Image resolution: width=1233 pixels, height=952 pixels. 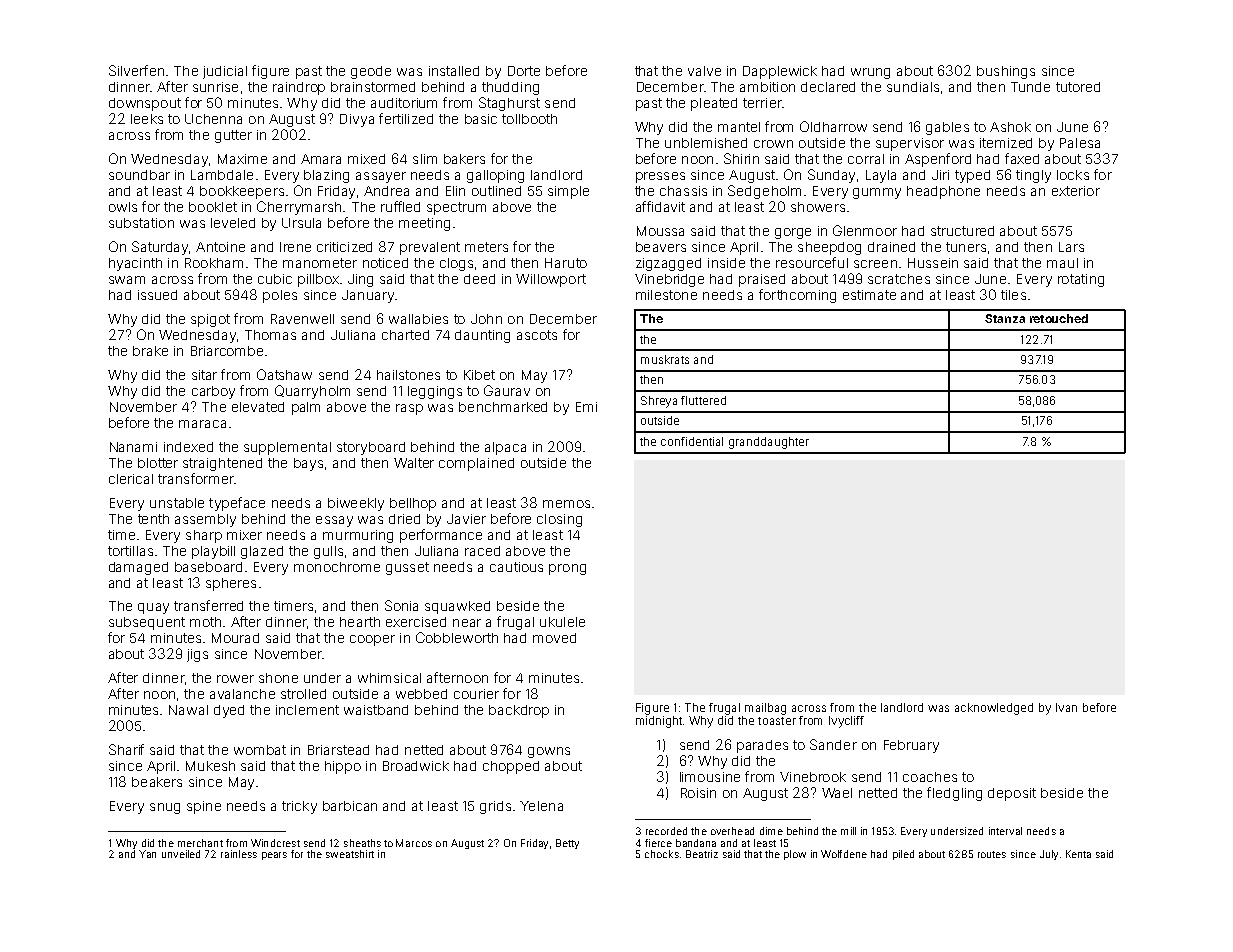 I want to click on acknowledged, so click(x=994, y=709).
